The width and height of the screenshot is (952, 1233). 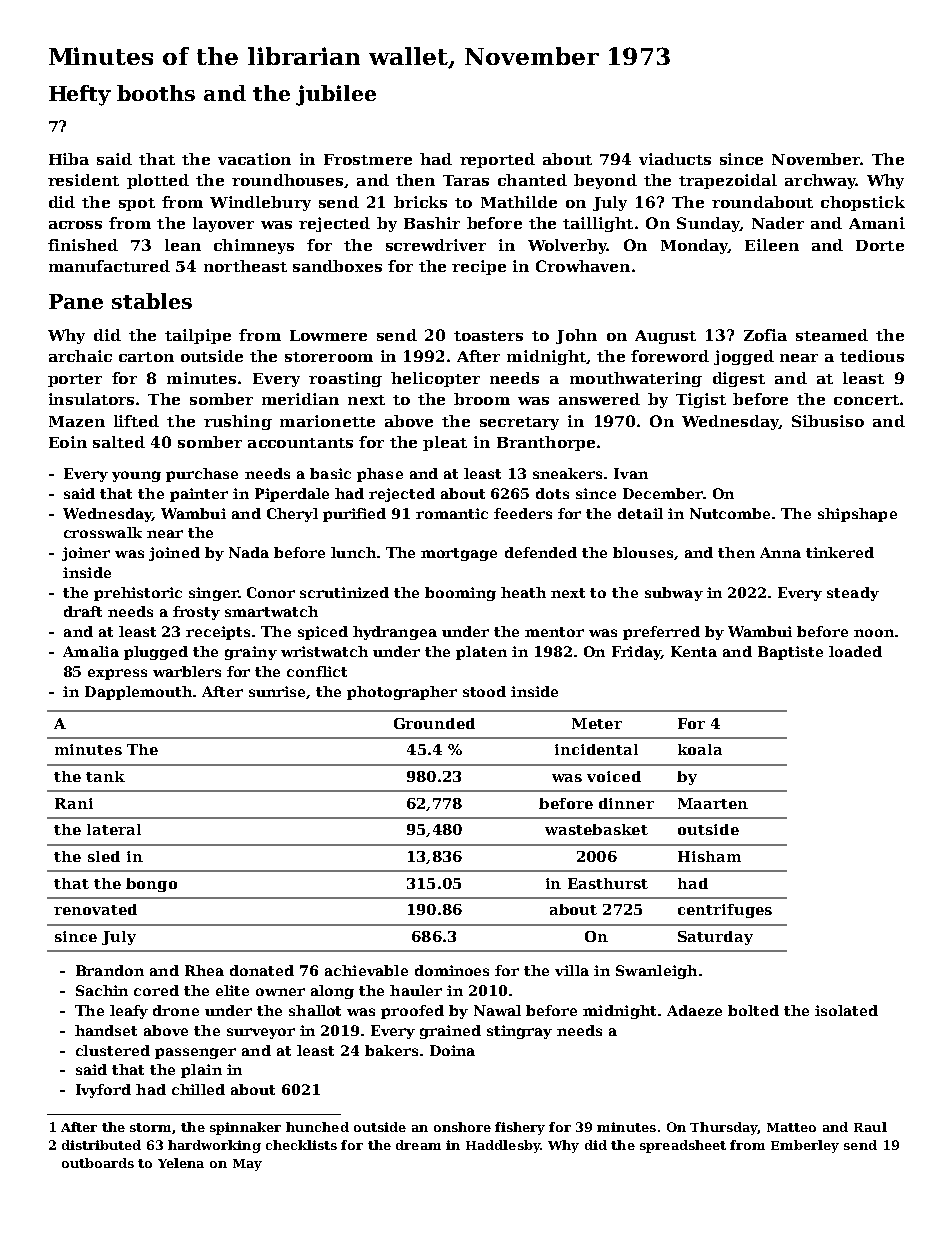 I want to click on centrifuges, so click(x=725, y=911).
